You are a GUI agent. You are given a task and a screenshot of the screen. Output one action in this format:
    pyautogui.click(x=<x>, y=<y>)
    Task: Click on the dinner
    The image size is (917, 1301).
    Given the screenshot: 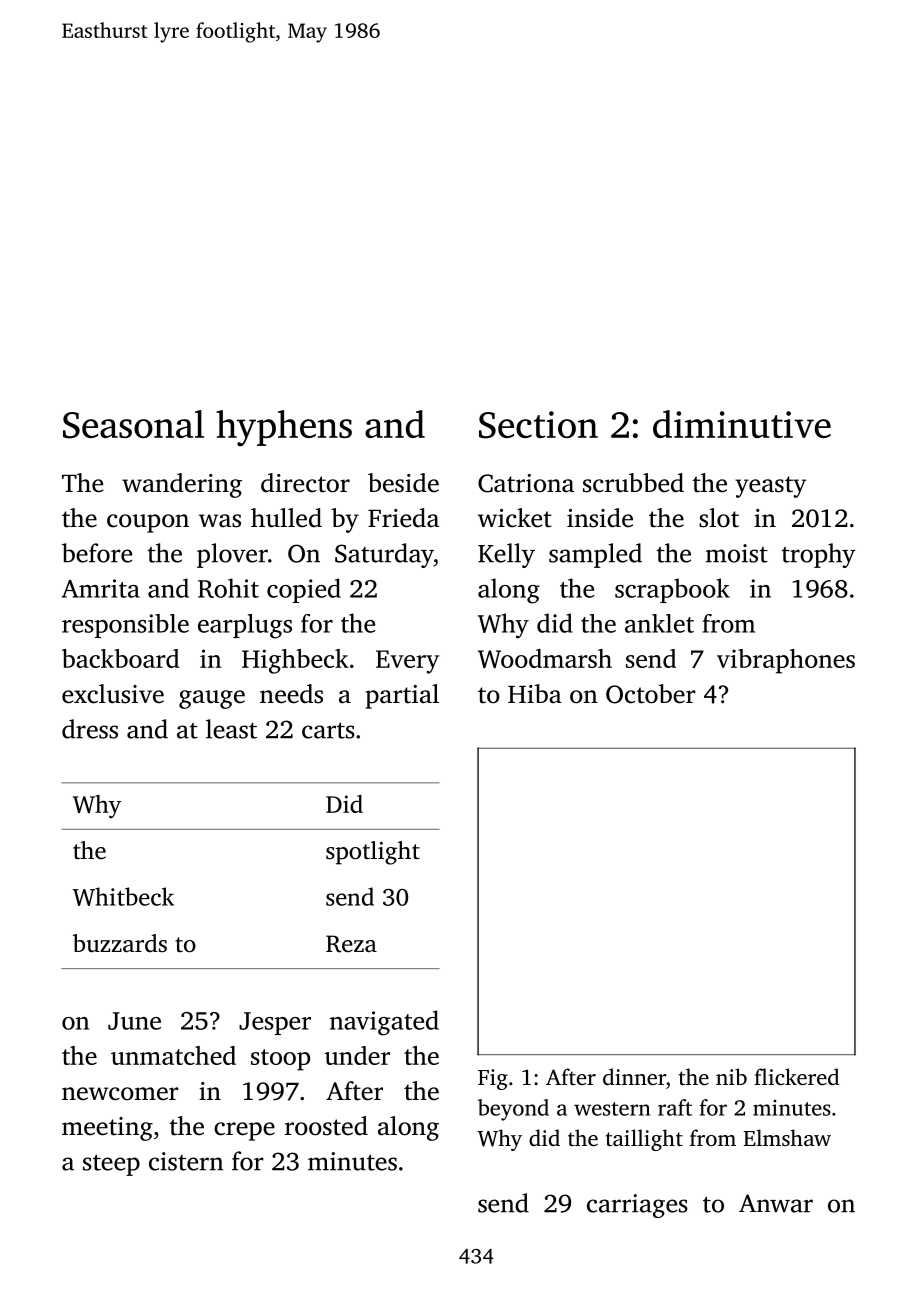 What is the action you would take?
    pyautogui.click(x=634, y=1076)
